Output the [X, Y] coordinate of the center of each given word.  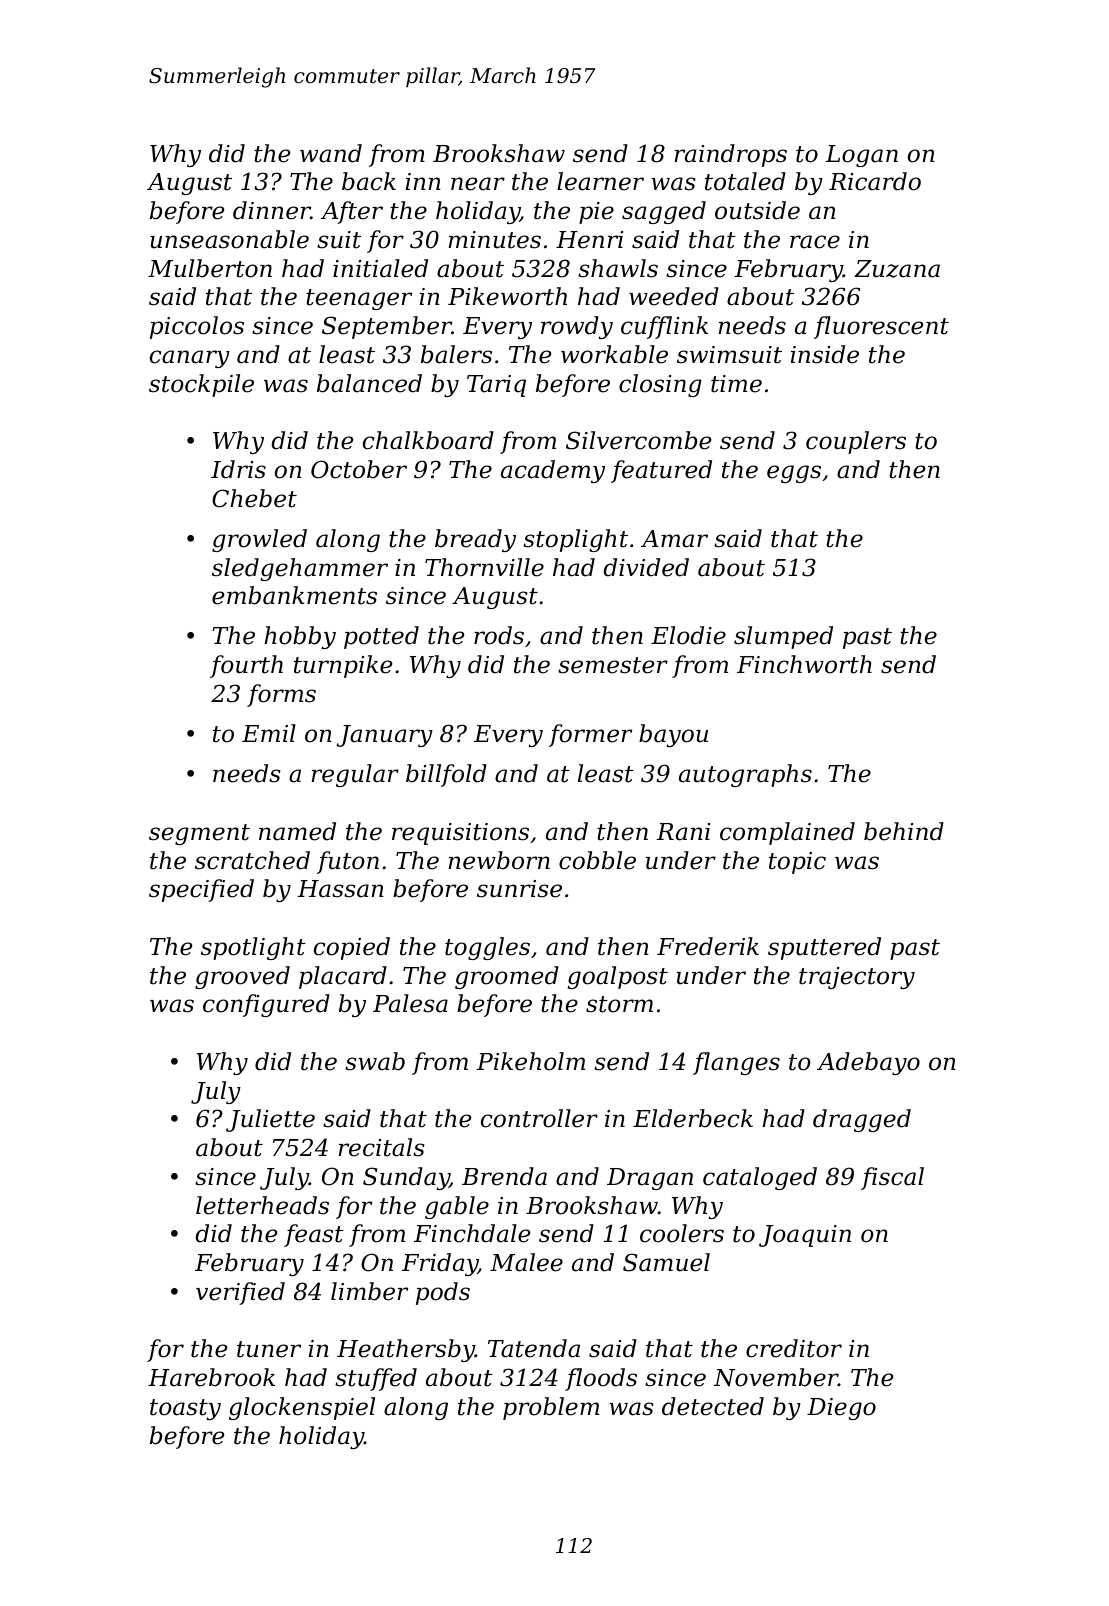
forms [281, 695]
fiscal [892, 1178]
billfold [446, 775]
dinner [272, 210]
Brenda [504, 1176]
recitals [382, 1147]
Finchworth [804, 664]
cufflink [664, 327]
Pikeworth [507, 296]
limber [369, 1291]
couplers [856, 442]
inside [825, 354]
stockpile [201, 385]
